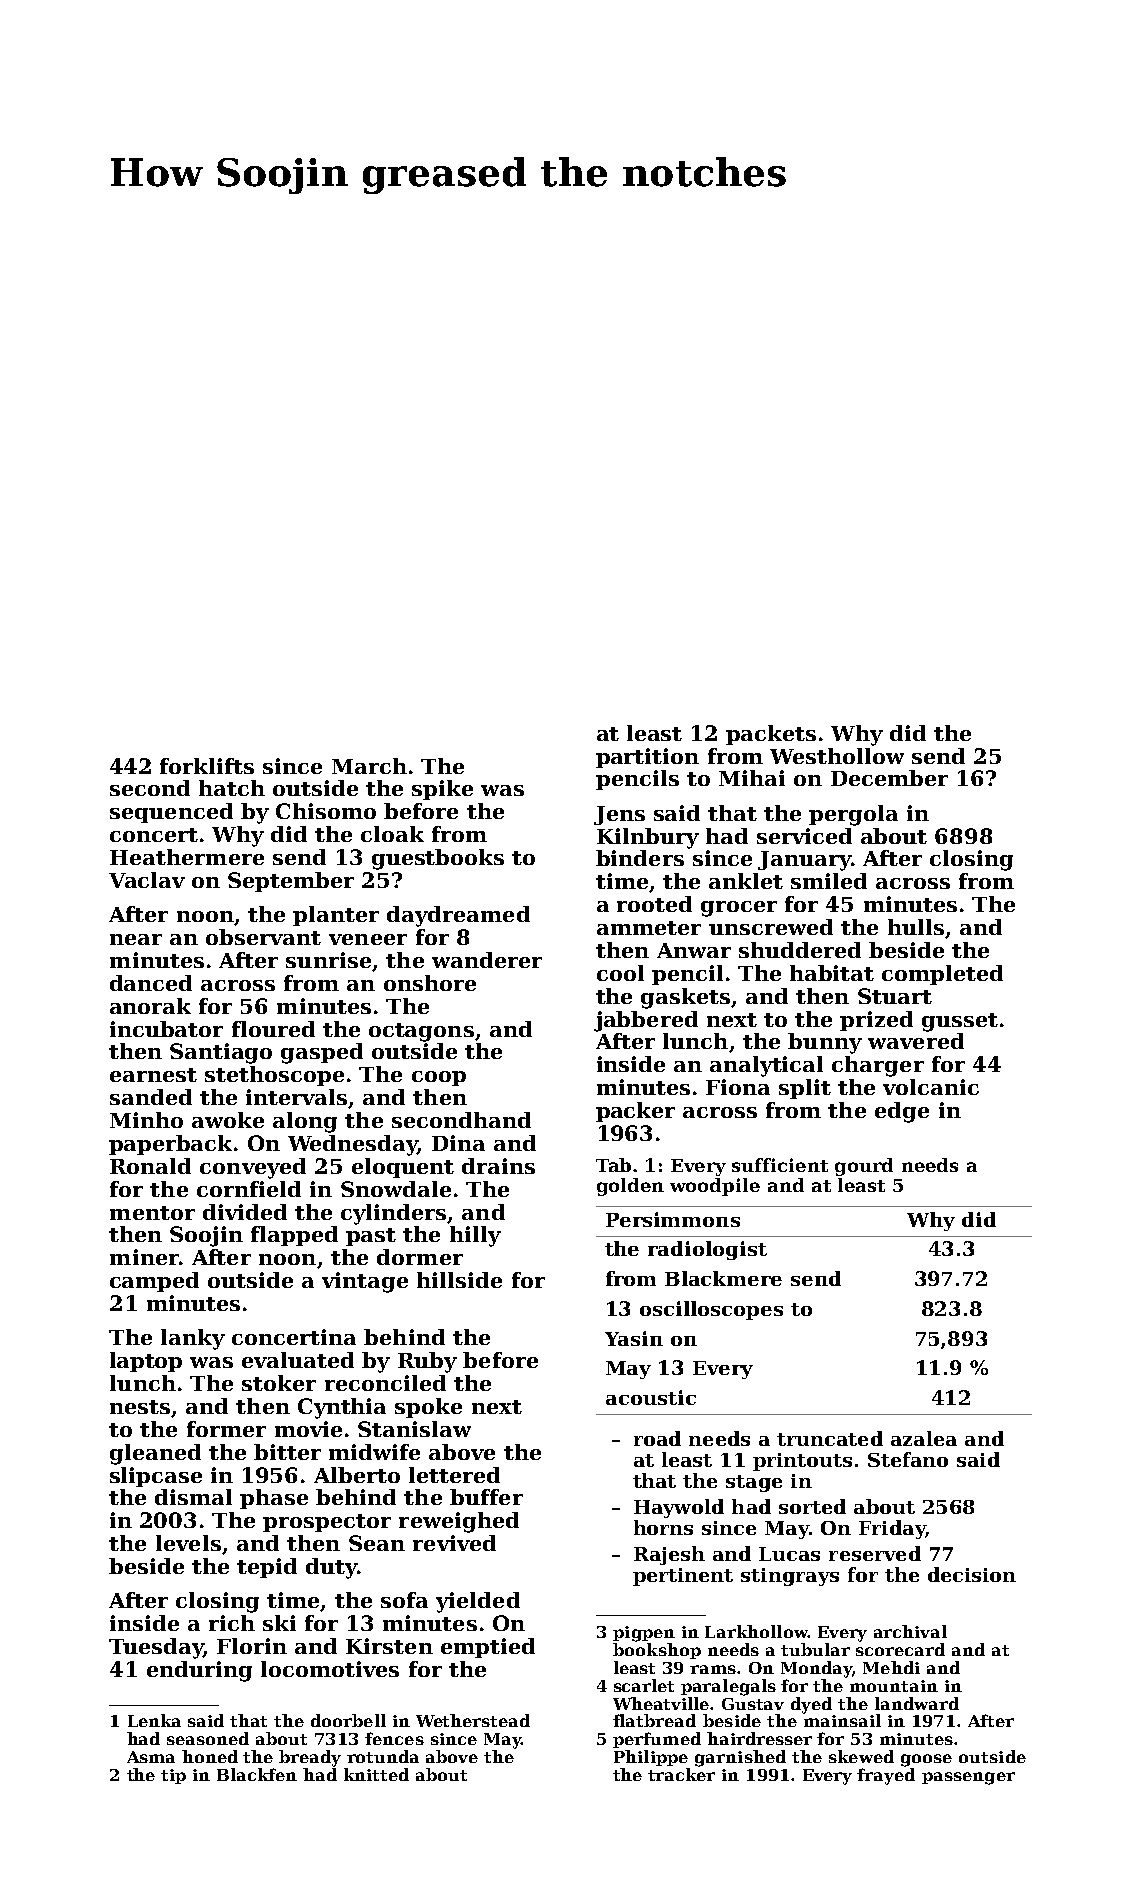 This document has width=1141, height=1880. Describe the element at coordinates (679, 1508) in the document. I see `Haywold` at that location.
